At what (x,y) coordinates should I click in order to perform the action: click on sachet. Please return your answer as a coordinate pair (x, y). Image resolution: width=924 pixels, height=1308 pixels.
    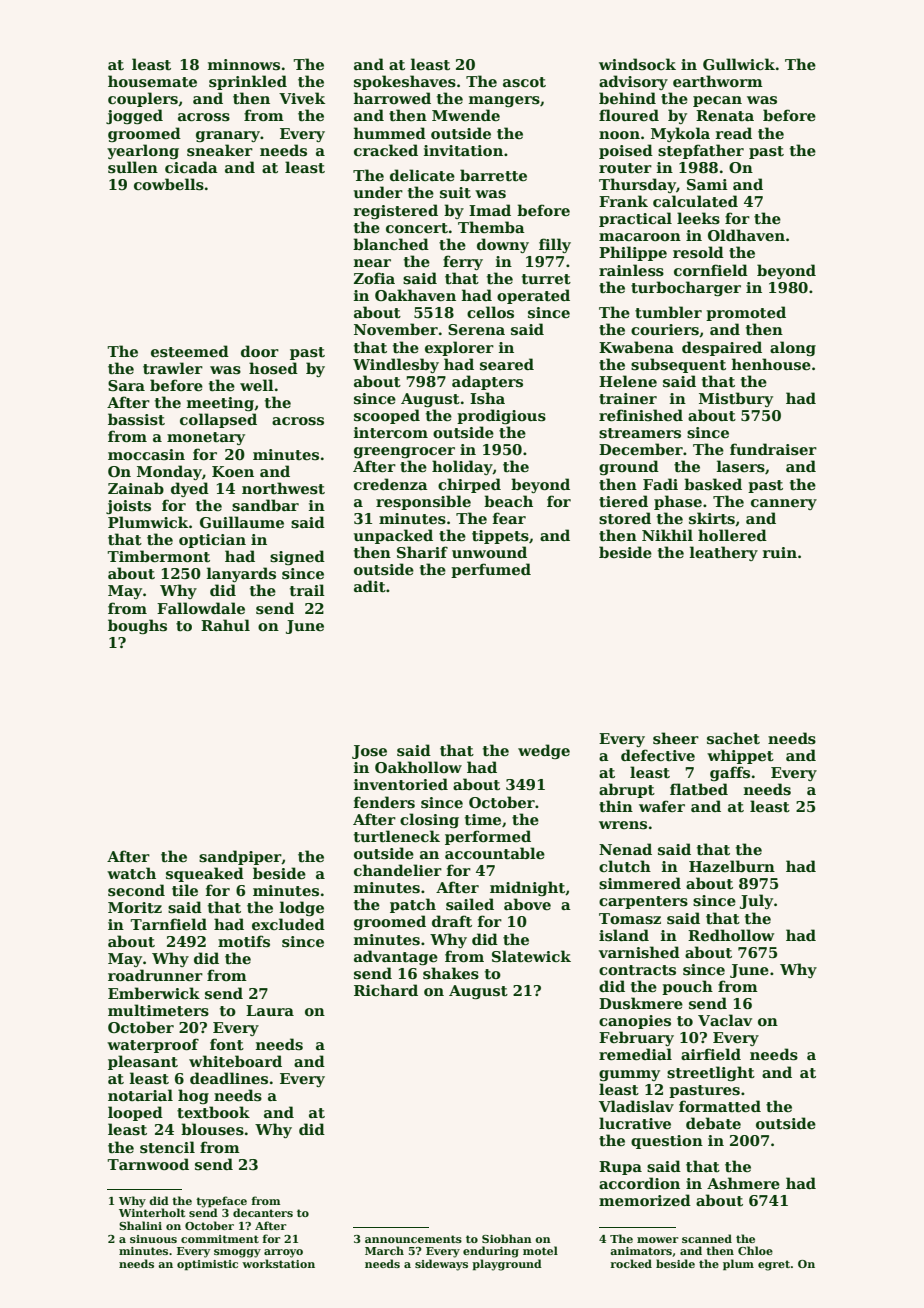
    Looking at the image, I should click on (733, 738).
